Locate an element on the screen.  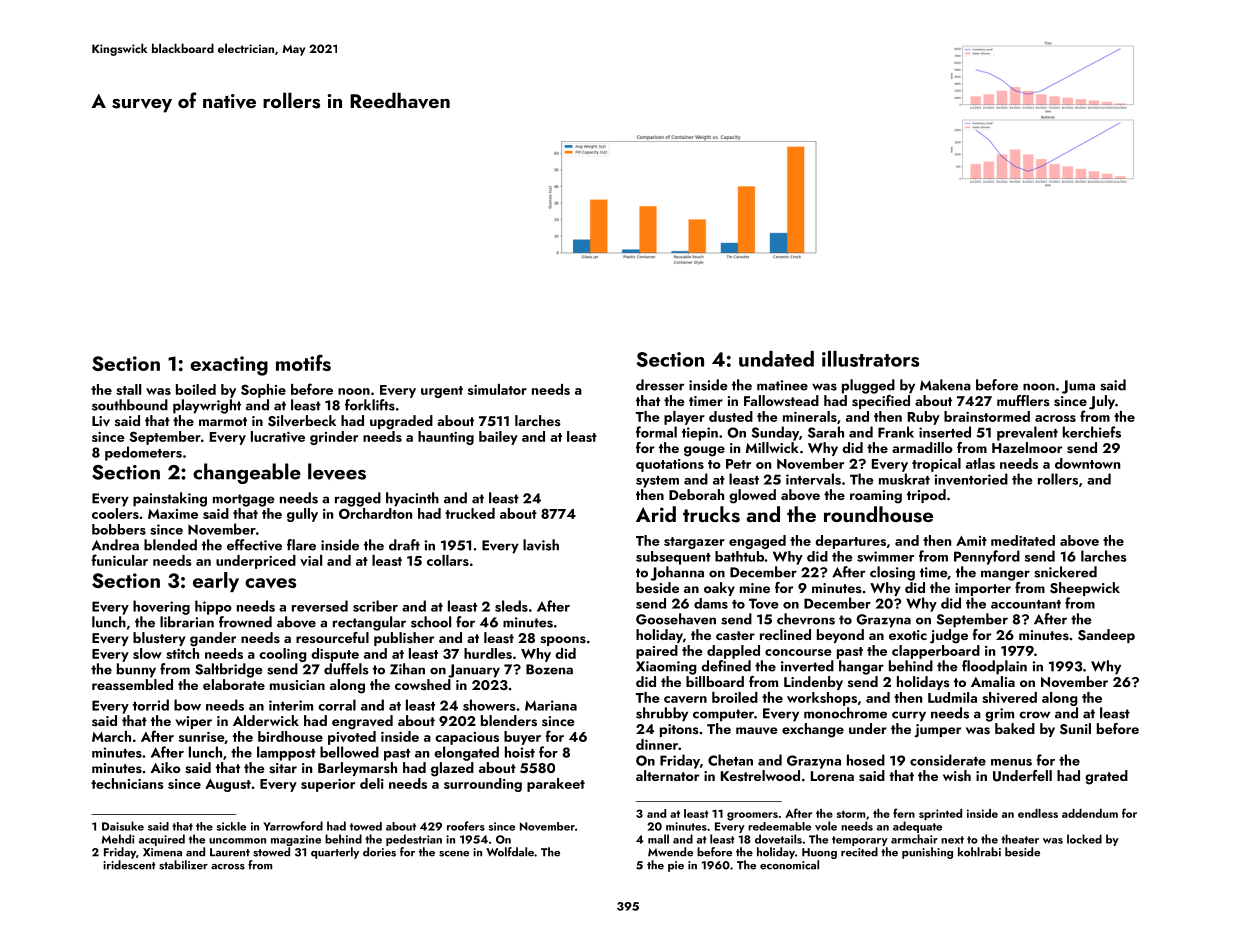
levees is located at coordinates (337, 471).
